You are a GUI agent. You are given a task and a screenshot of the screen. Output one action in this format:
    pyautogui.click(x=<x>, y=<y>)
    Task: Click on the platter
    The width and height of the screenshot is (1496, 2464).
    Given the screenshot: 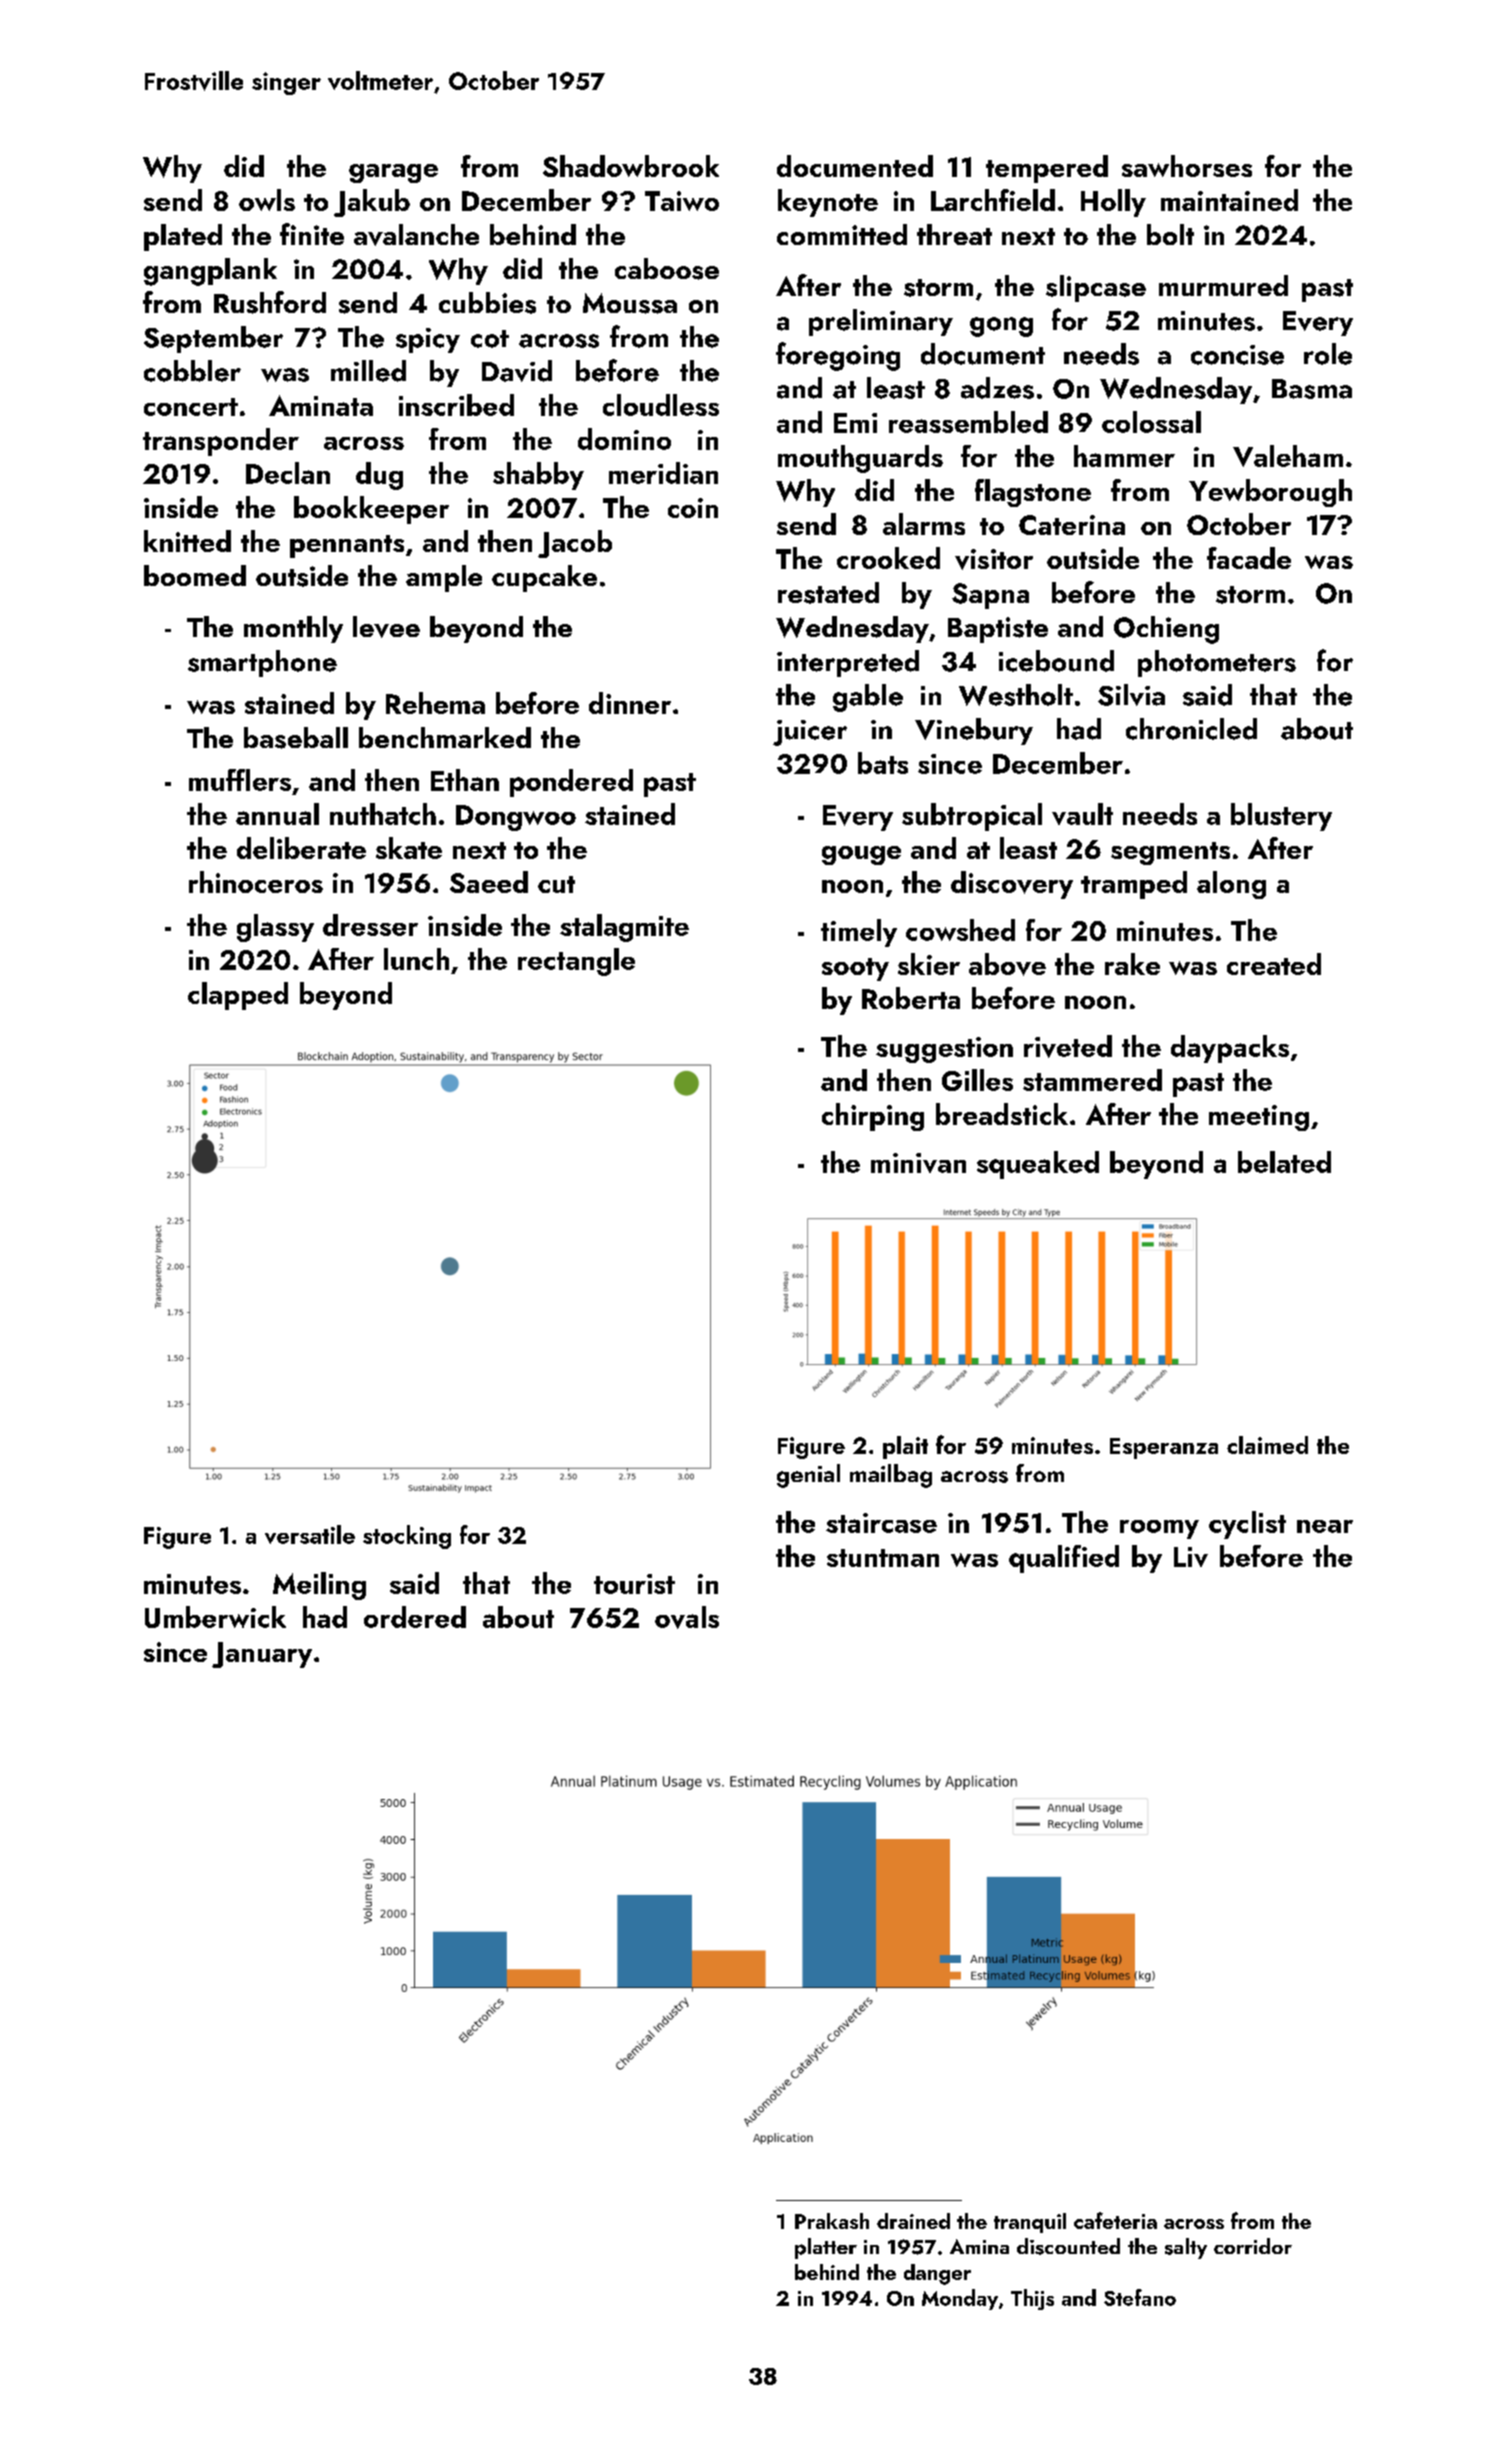 What is the action you would take?
    pyautogui.click(x=826, y=2248)
